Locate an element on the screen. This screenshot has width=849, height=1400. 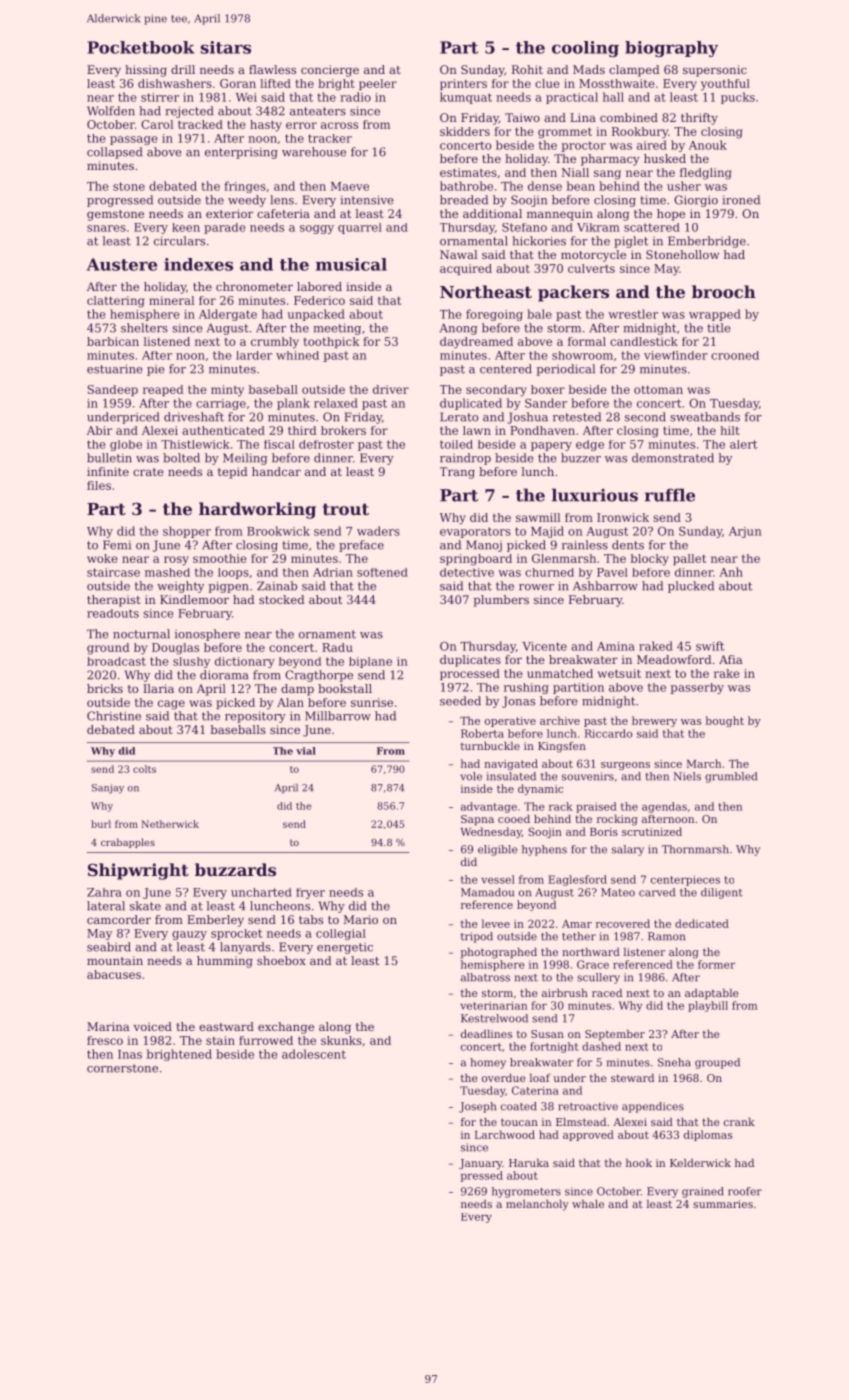
combined is located at coordinates (629, 117).
